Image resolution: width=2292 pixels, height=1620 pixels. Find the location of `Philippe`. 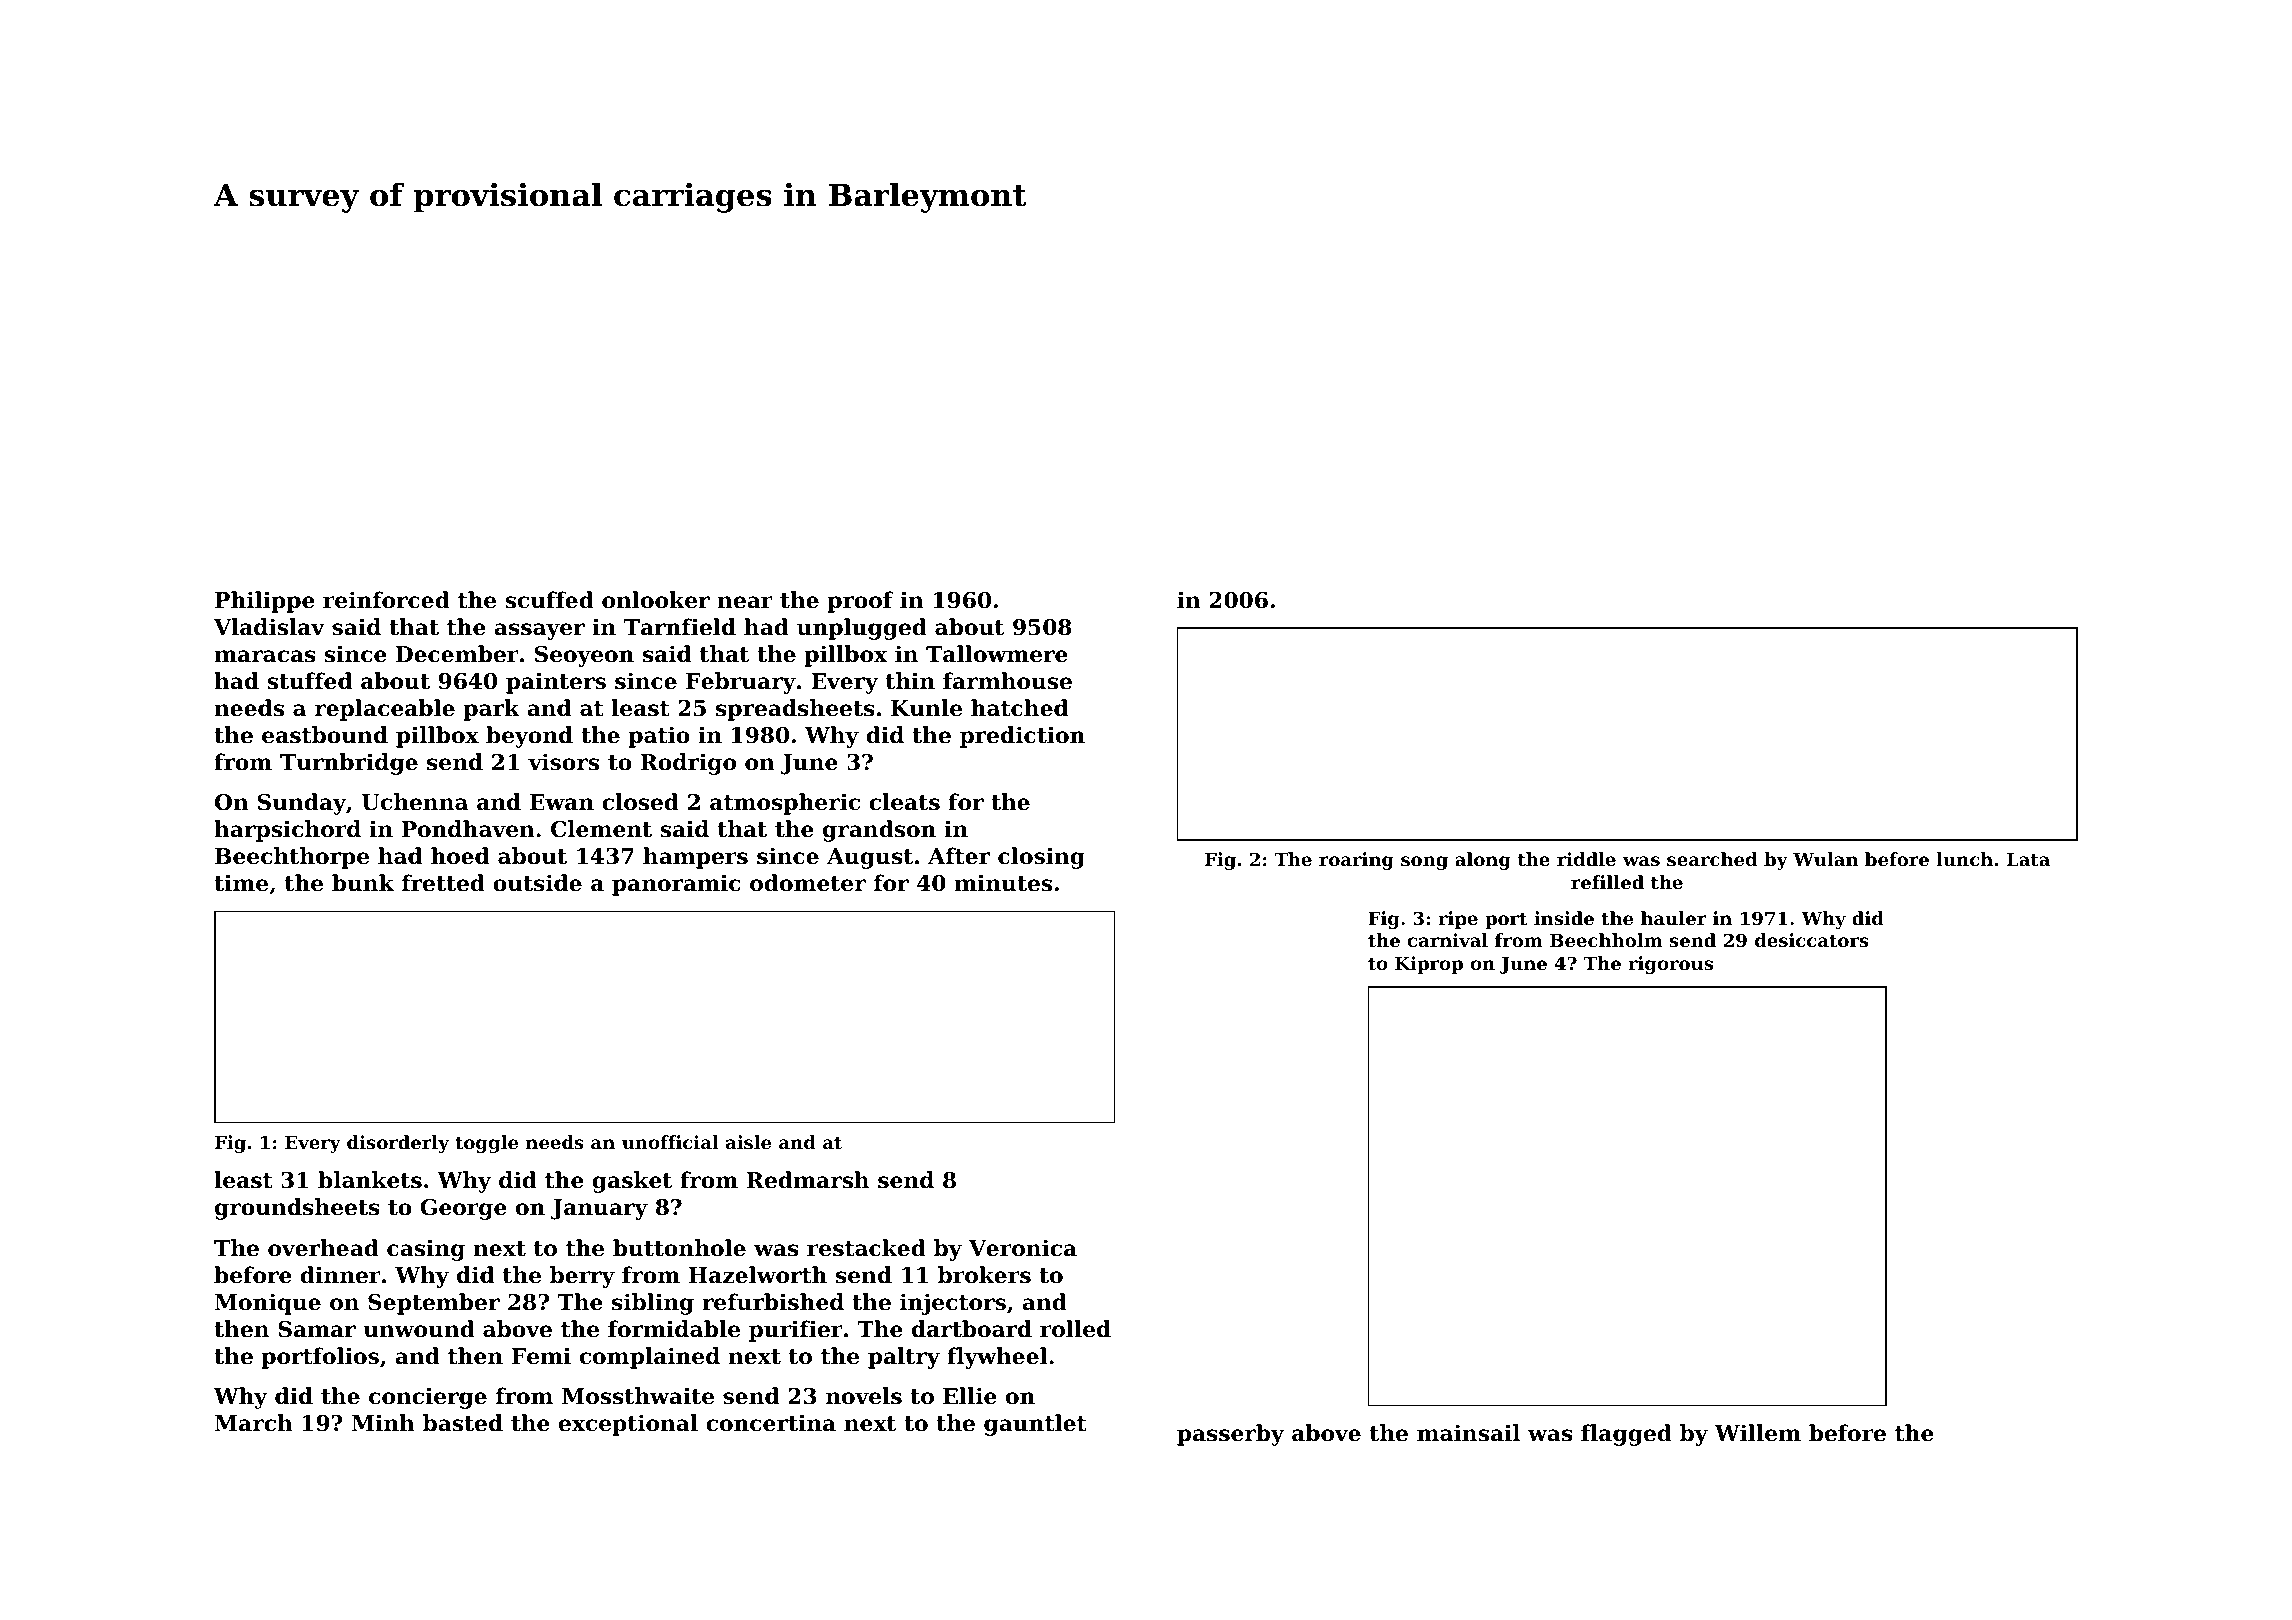

Philippe is located at coordinates (265, 602).
